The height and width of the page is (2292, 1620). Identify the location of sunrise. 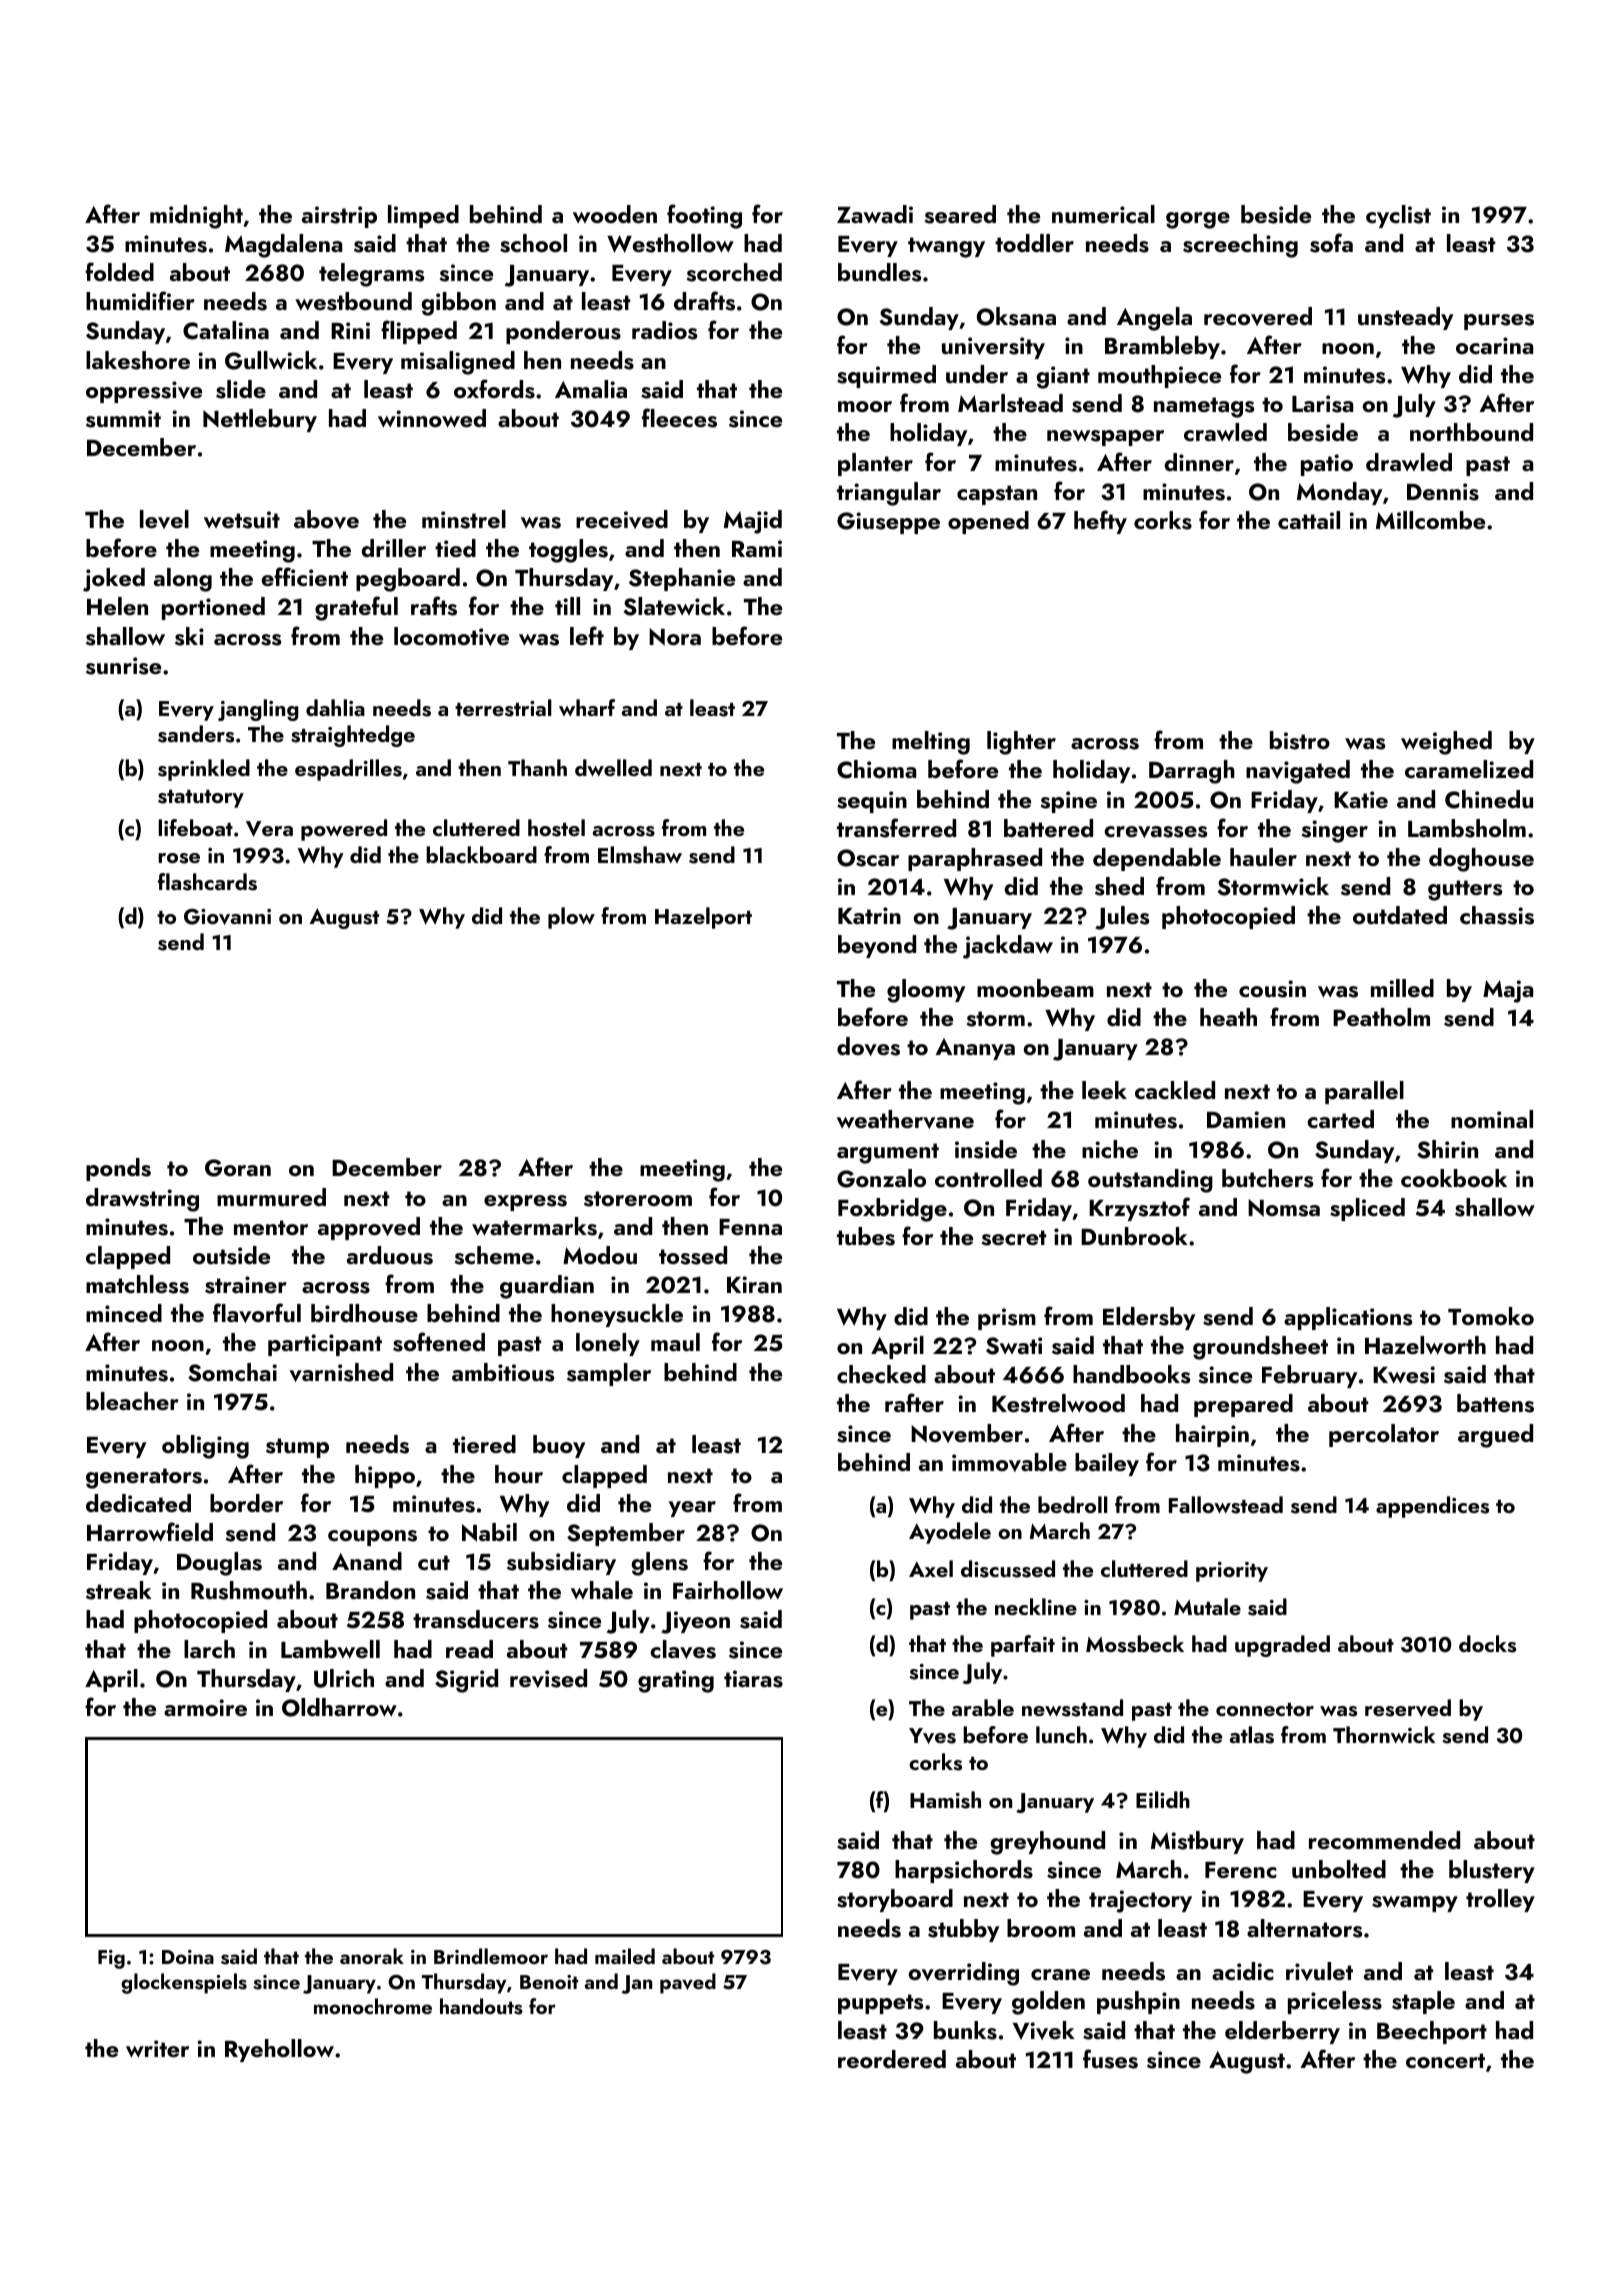
(123, 666).
